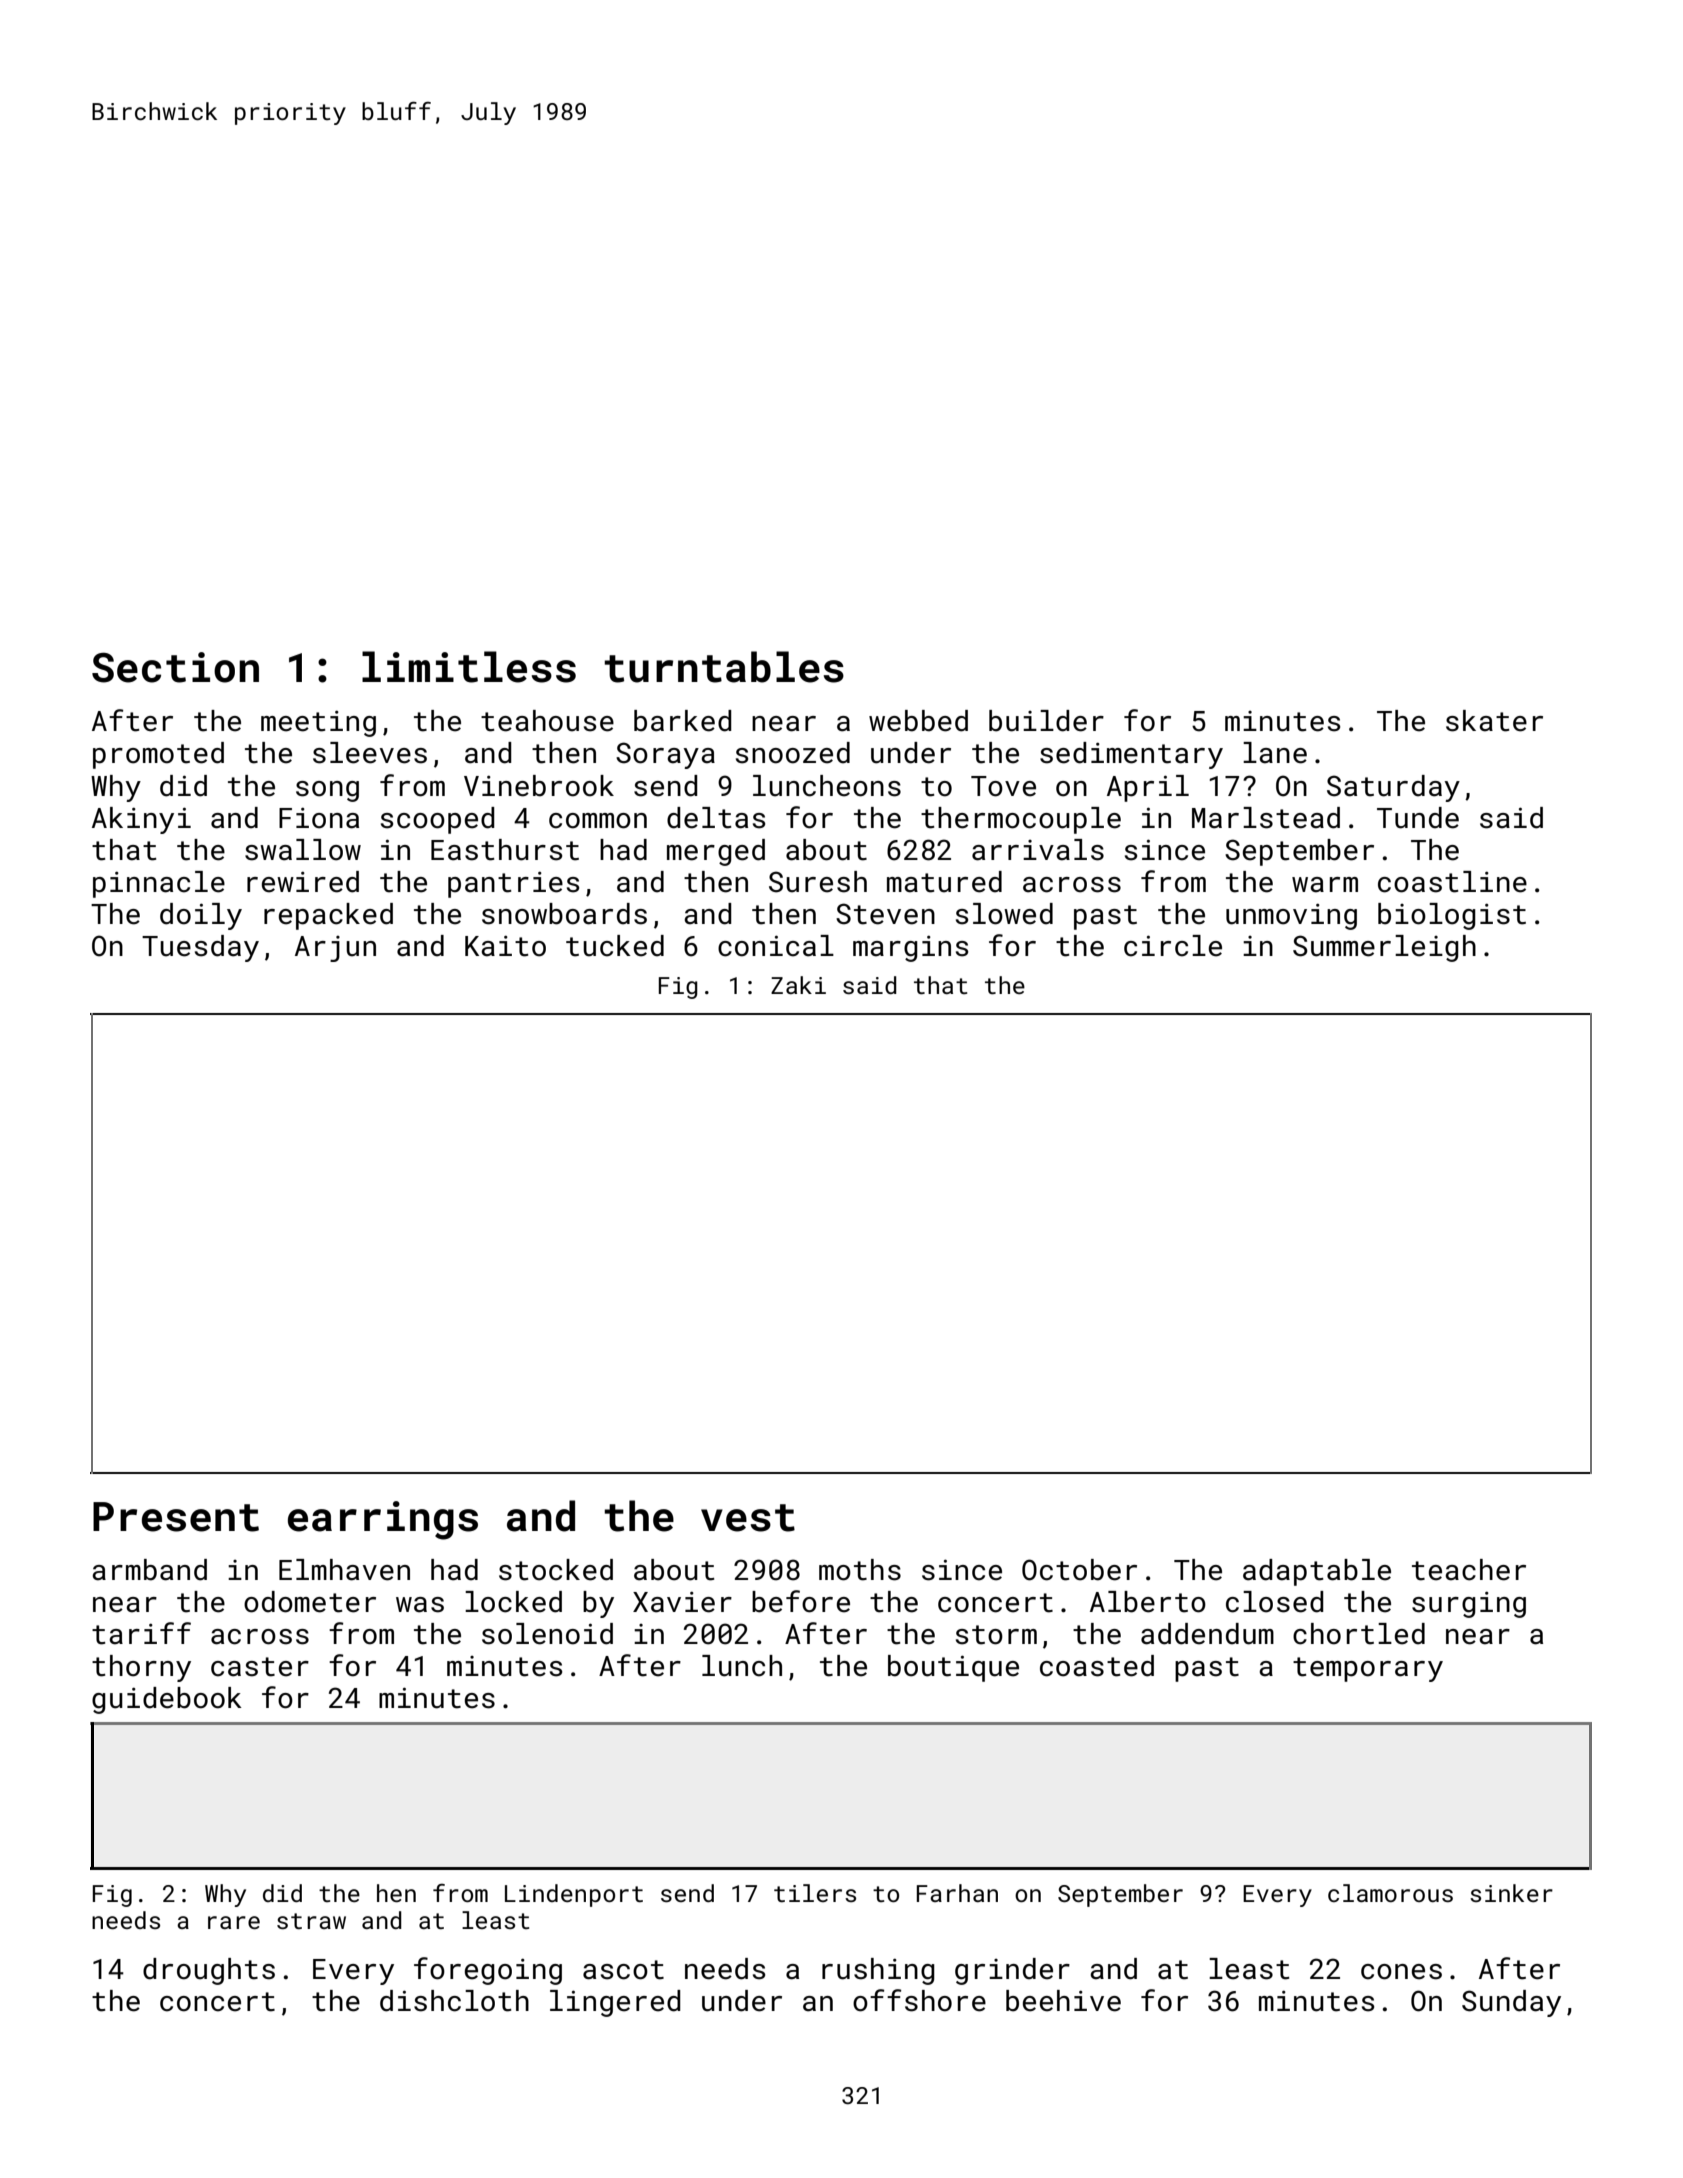  What do you see at coordinates (454, 2001) in the image?
I see `dishcloth` at bounding box center [454, 2001].
